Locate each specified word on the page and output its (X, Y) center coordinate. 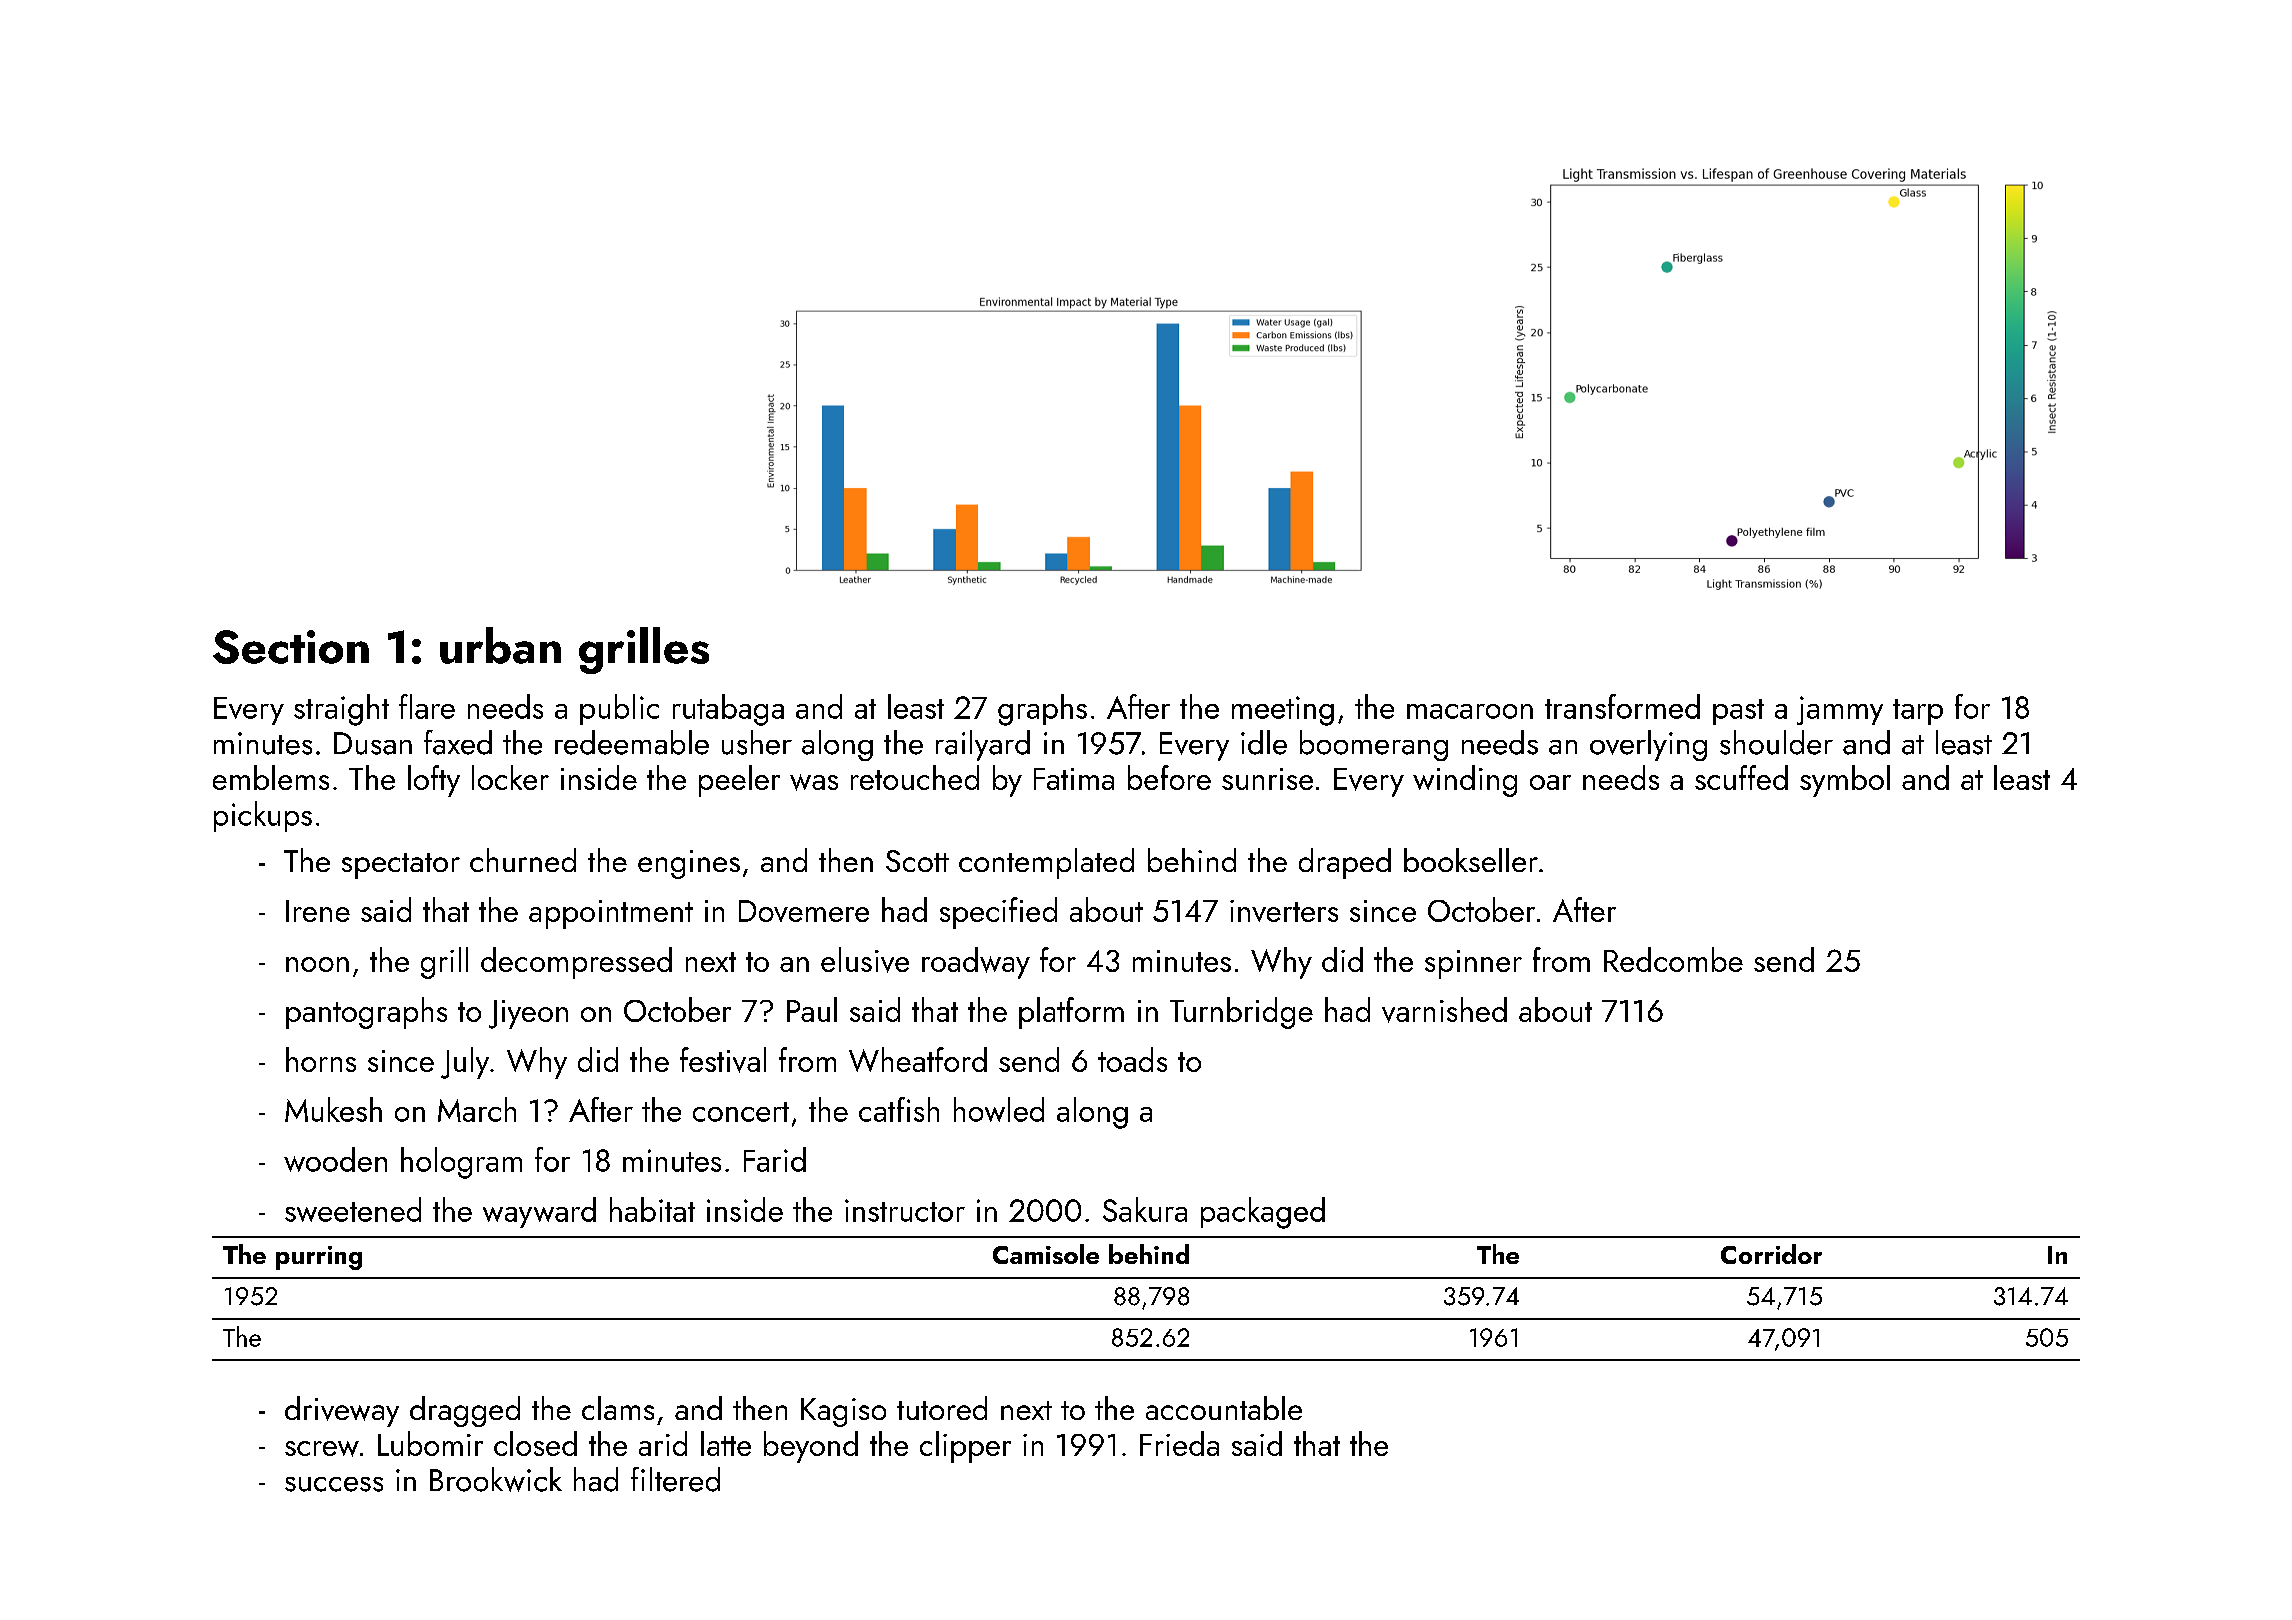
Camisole (1046, 1254)
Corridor (1771, 1254)
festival (723, 1060)
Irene (318, 911)
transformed (1622, 706)
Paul (812, 1009)
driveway (342, 1411)
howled (999, 1109)
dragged (465, 1411)
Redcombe (1673, 959)
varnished (1444, 1010)
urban (500, 645)
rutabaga (728, 710)
